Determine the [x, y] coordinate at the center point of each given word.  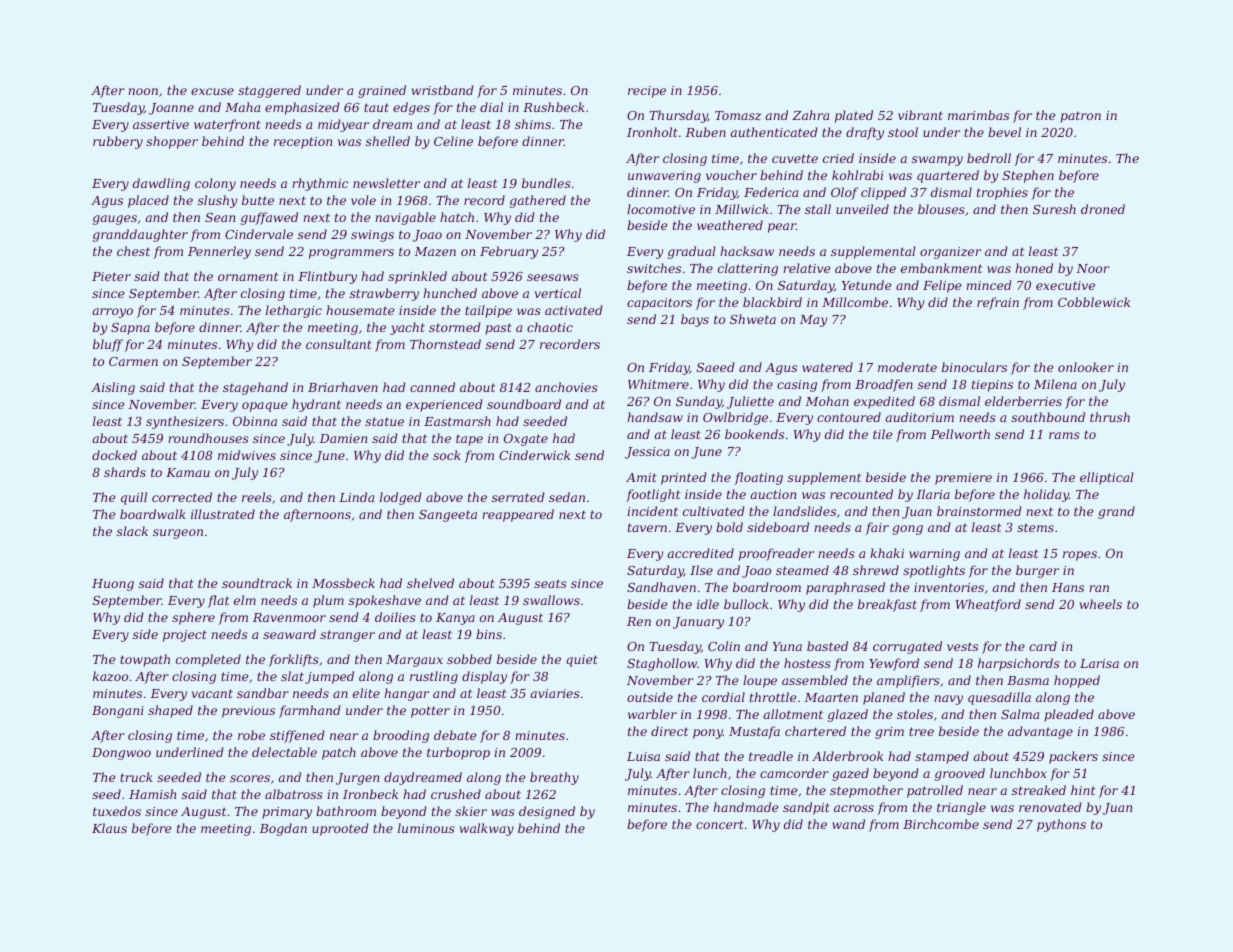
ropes [1080, 556]
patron [1080, 117]
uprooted [340, 829]
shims [533, 124]
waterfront [227, 125]
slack [132, 531]
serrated [518, 497]
